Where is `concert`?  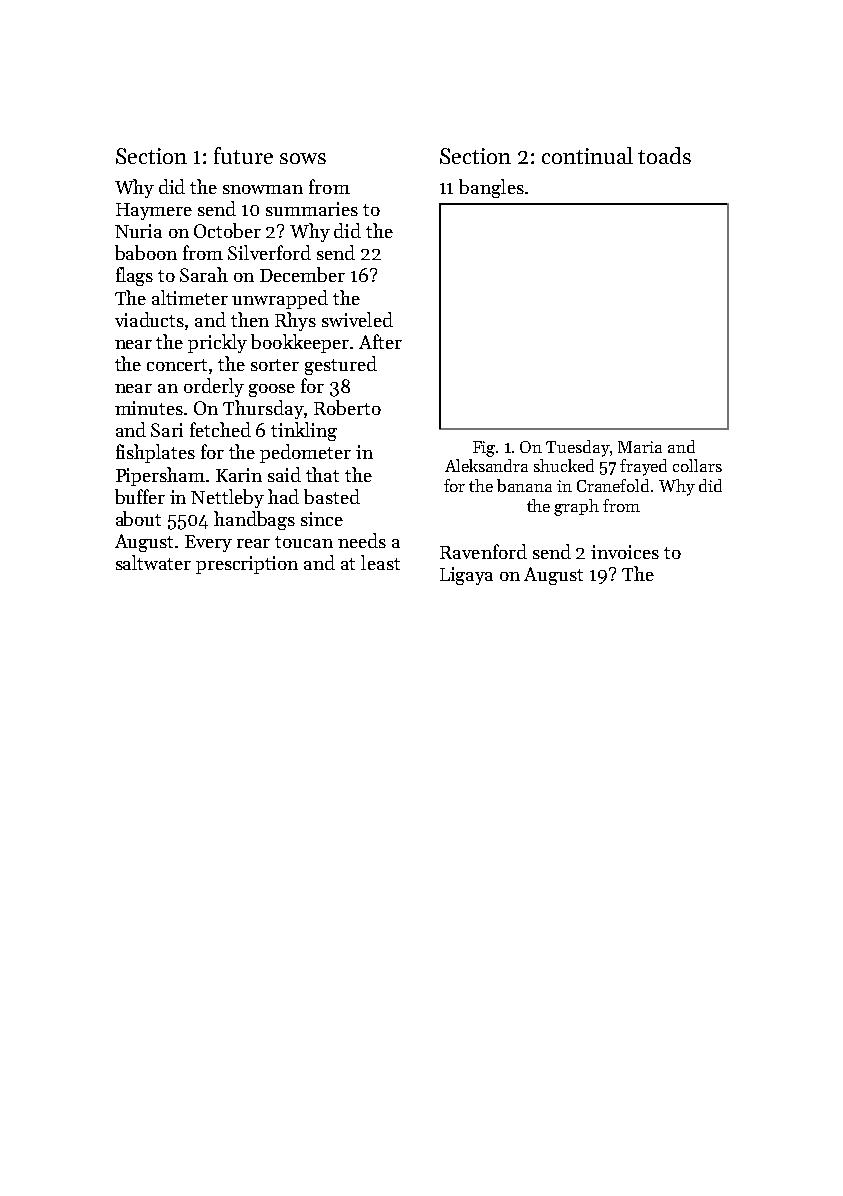
concert is located at coordinates (177, 365).
